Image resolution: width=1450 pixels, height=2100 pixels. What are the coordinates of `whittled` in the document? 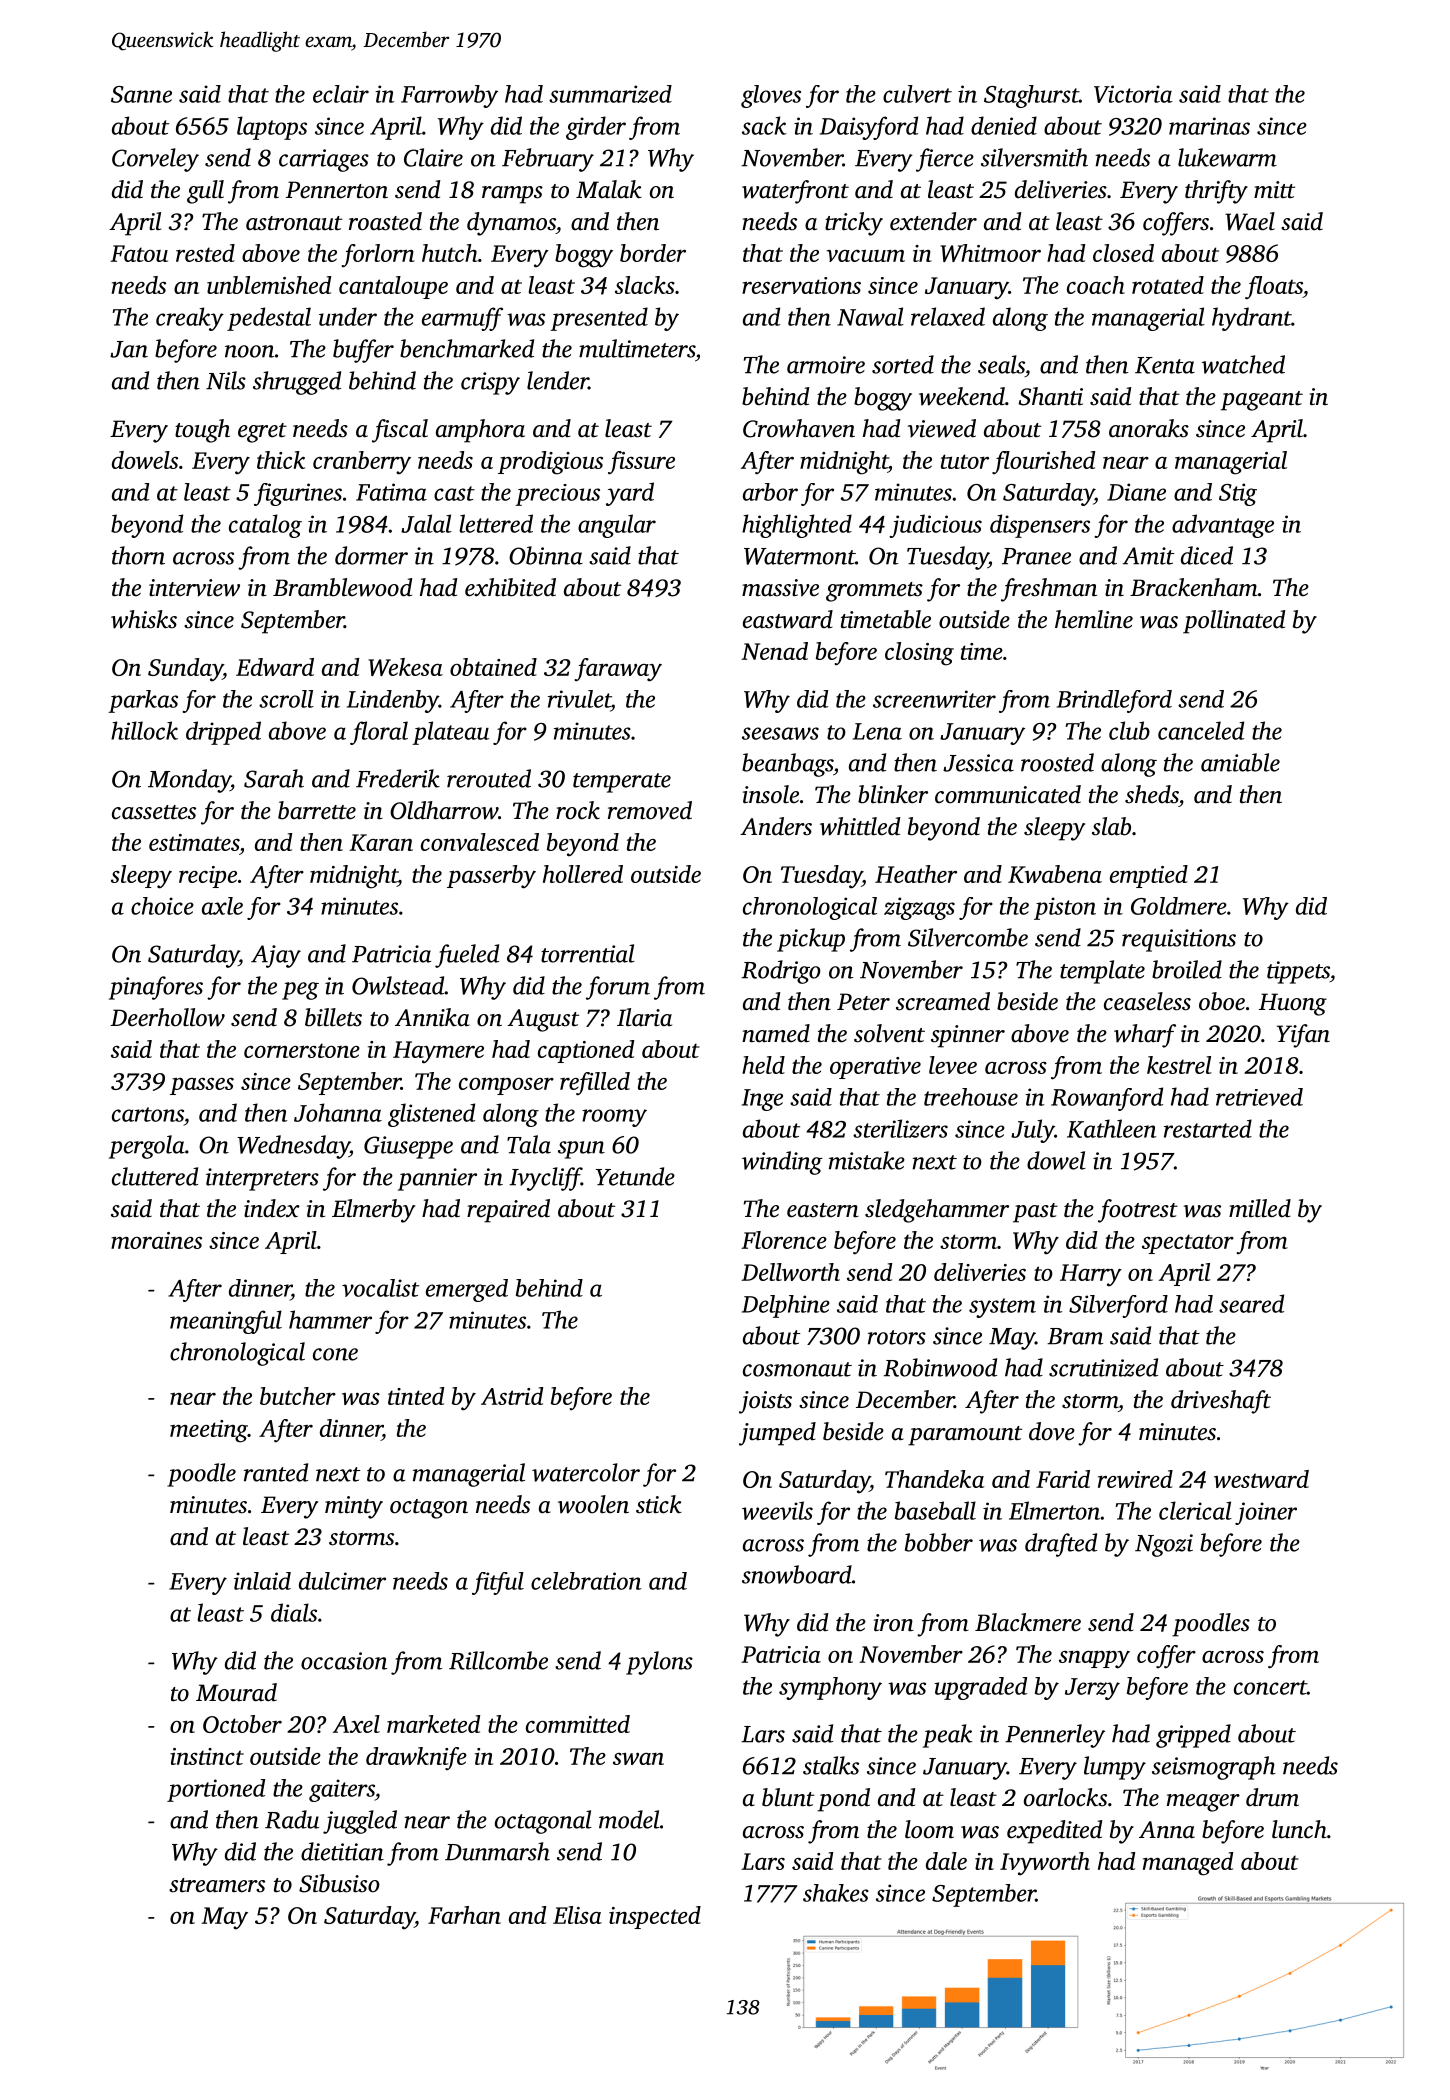 It's located at (860, 826).
